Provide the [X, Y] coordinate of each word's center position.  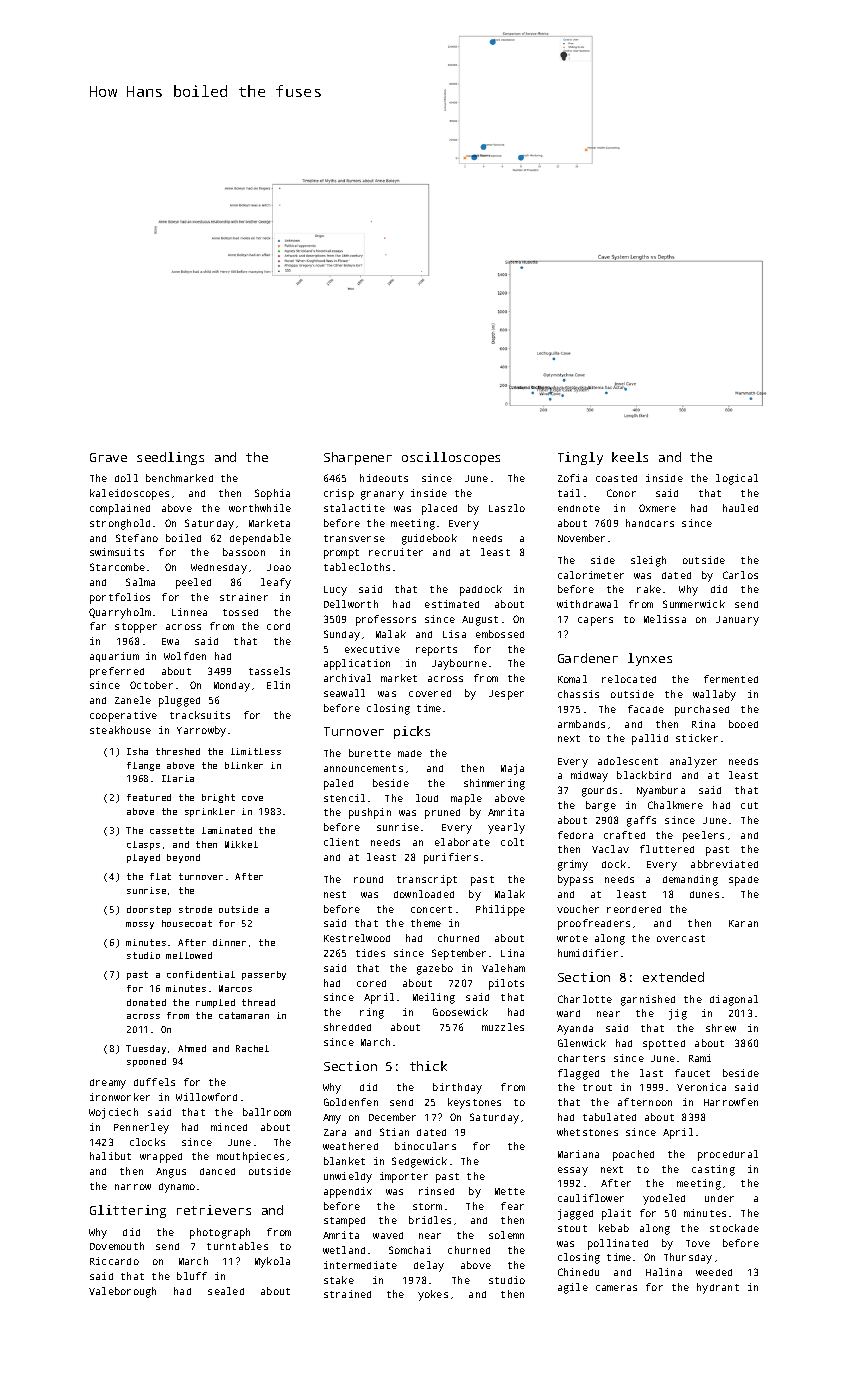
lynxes [650, 659]
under [719, 1198]
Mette [510, 1191]
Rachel [252, 1048]
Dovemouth [117, 1246]
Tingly [580, 458]
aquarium [114, 657]
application [357, 664]
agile [573, 1288]
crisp [339, 494]
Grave [108, 457]
